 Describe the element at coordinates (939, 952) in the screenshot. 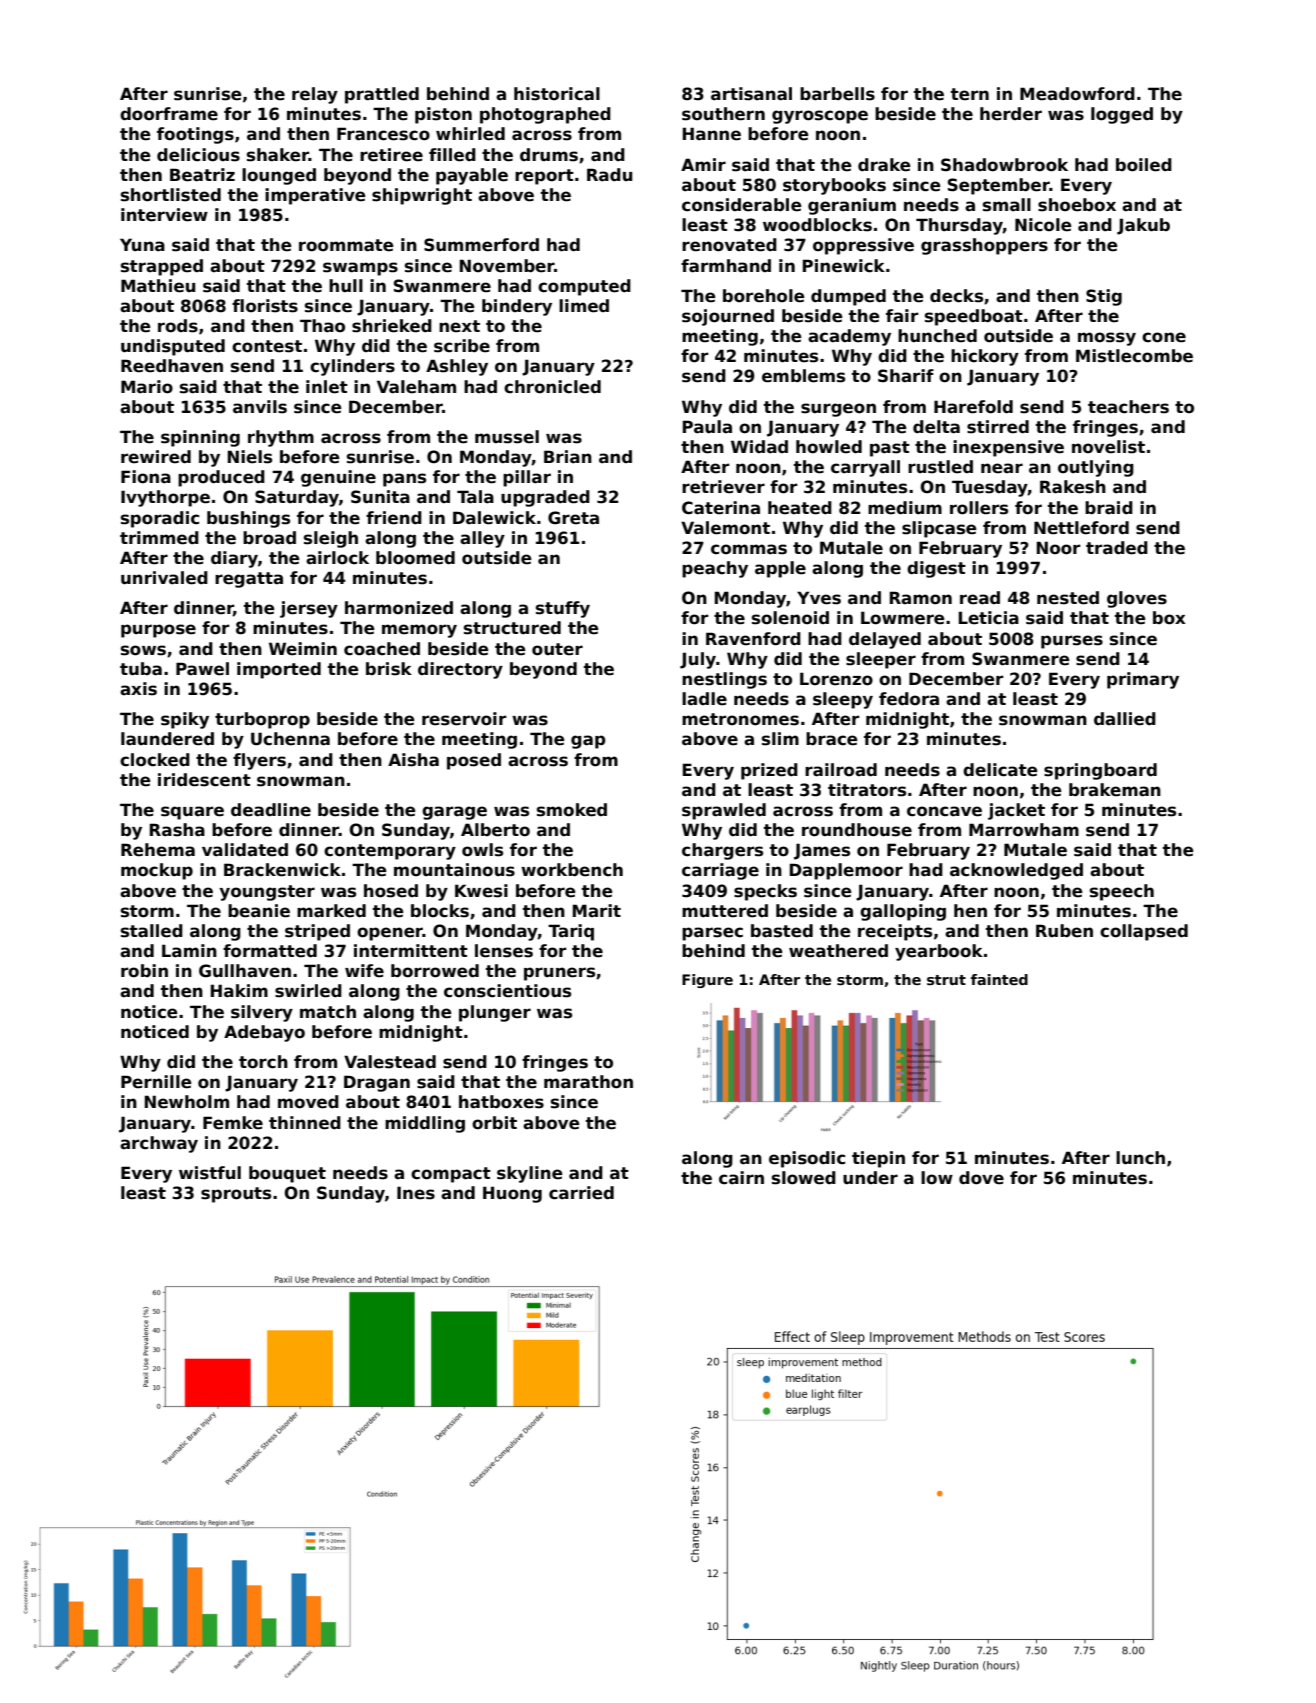

I see `yearbook` at that location.
